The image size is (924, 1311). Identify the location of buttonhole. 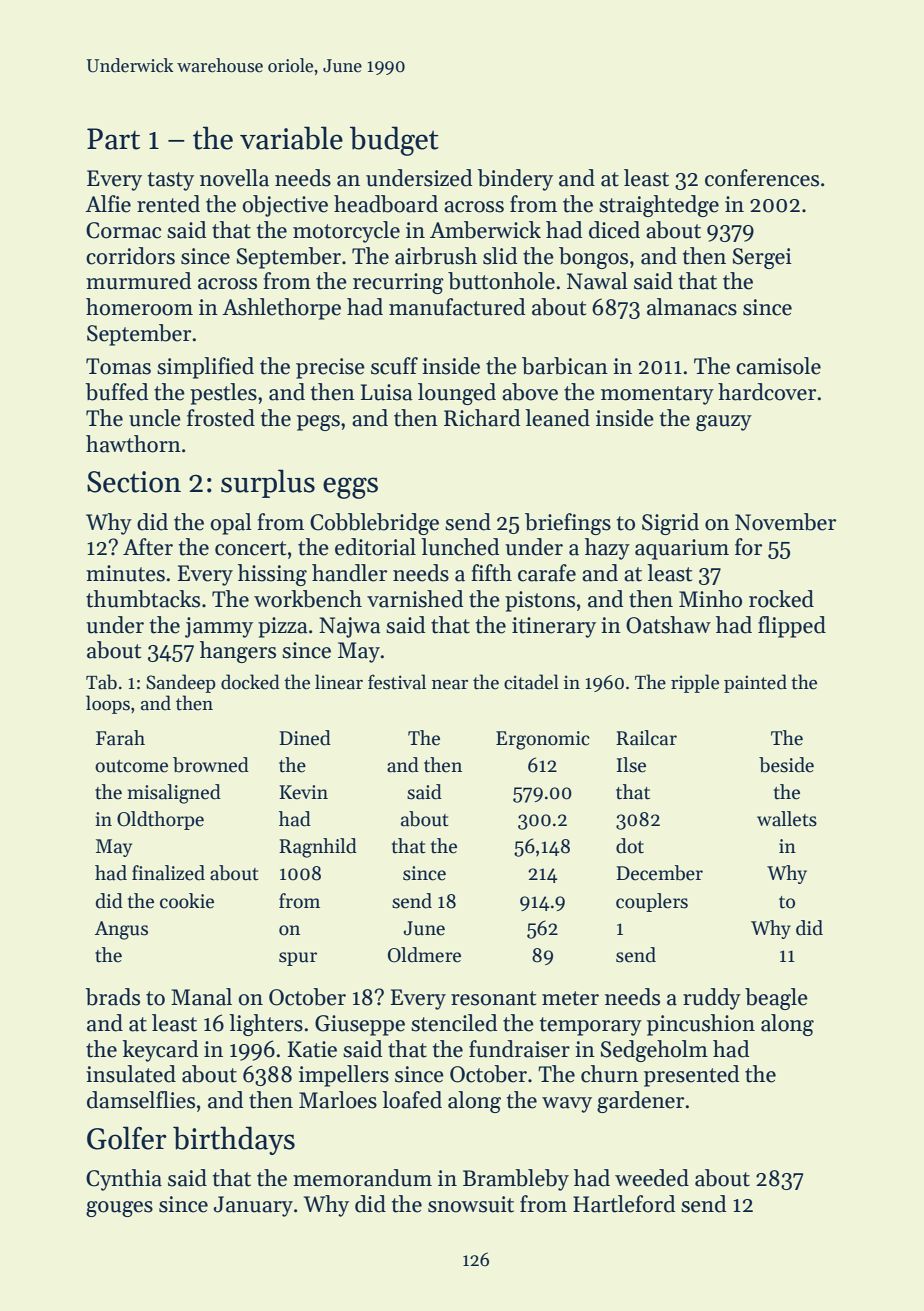
(501, 281).
